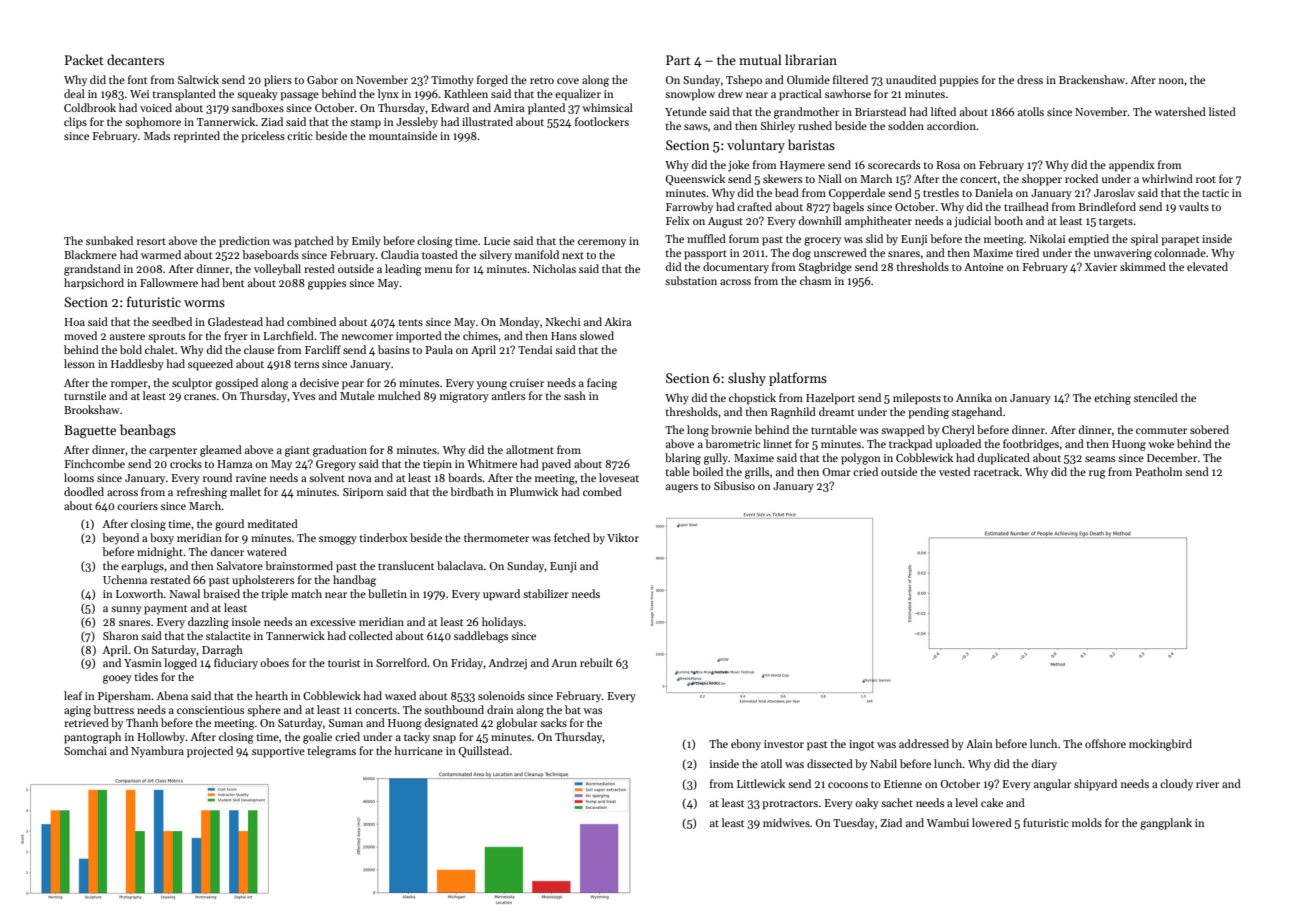 This screenshot has height=924, width=1308. I want to click on rebuilt, so click(596, 662).
